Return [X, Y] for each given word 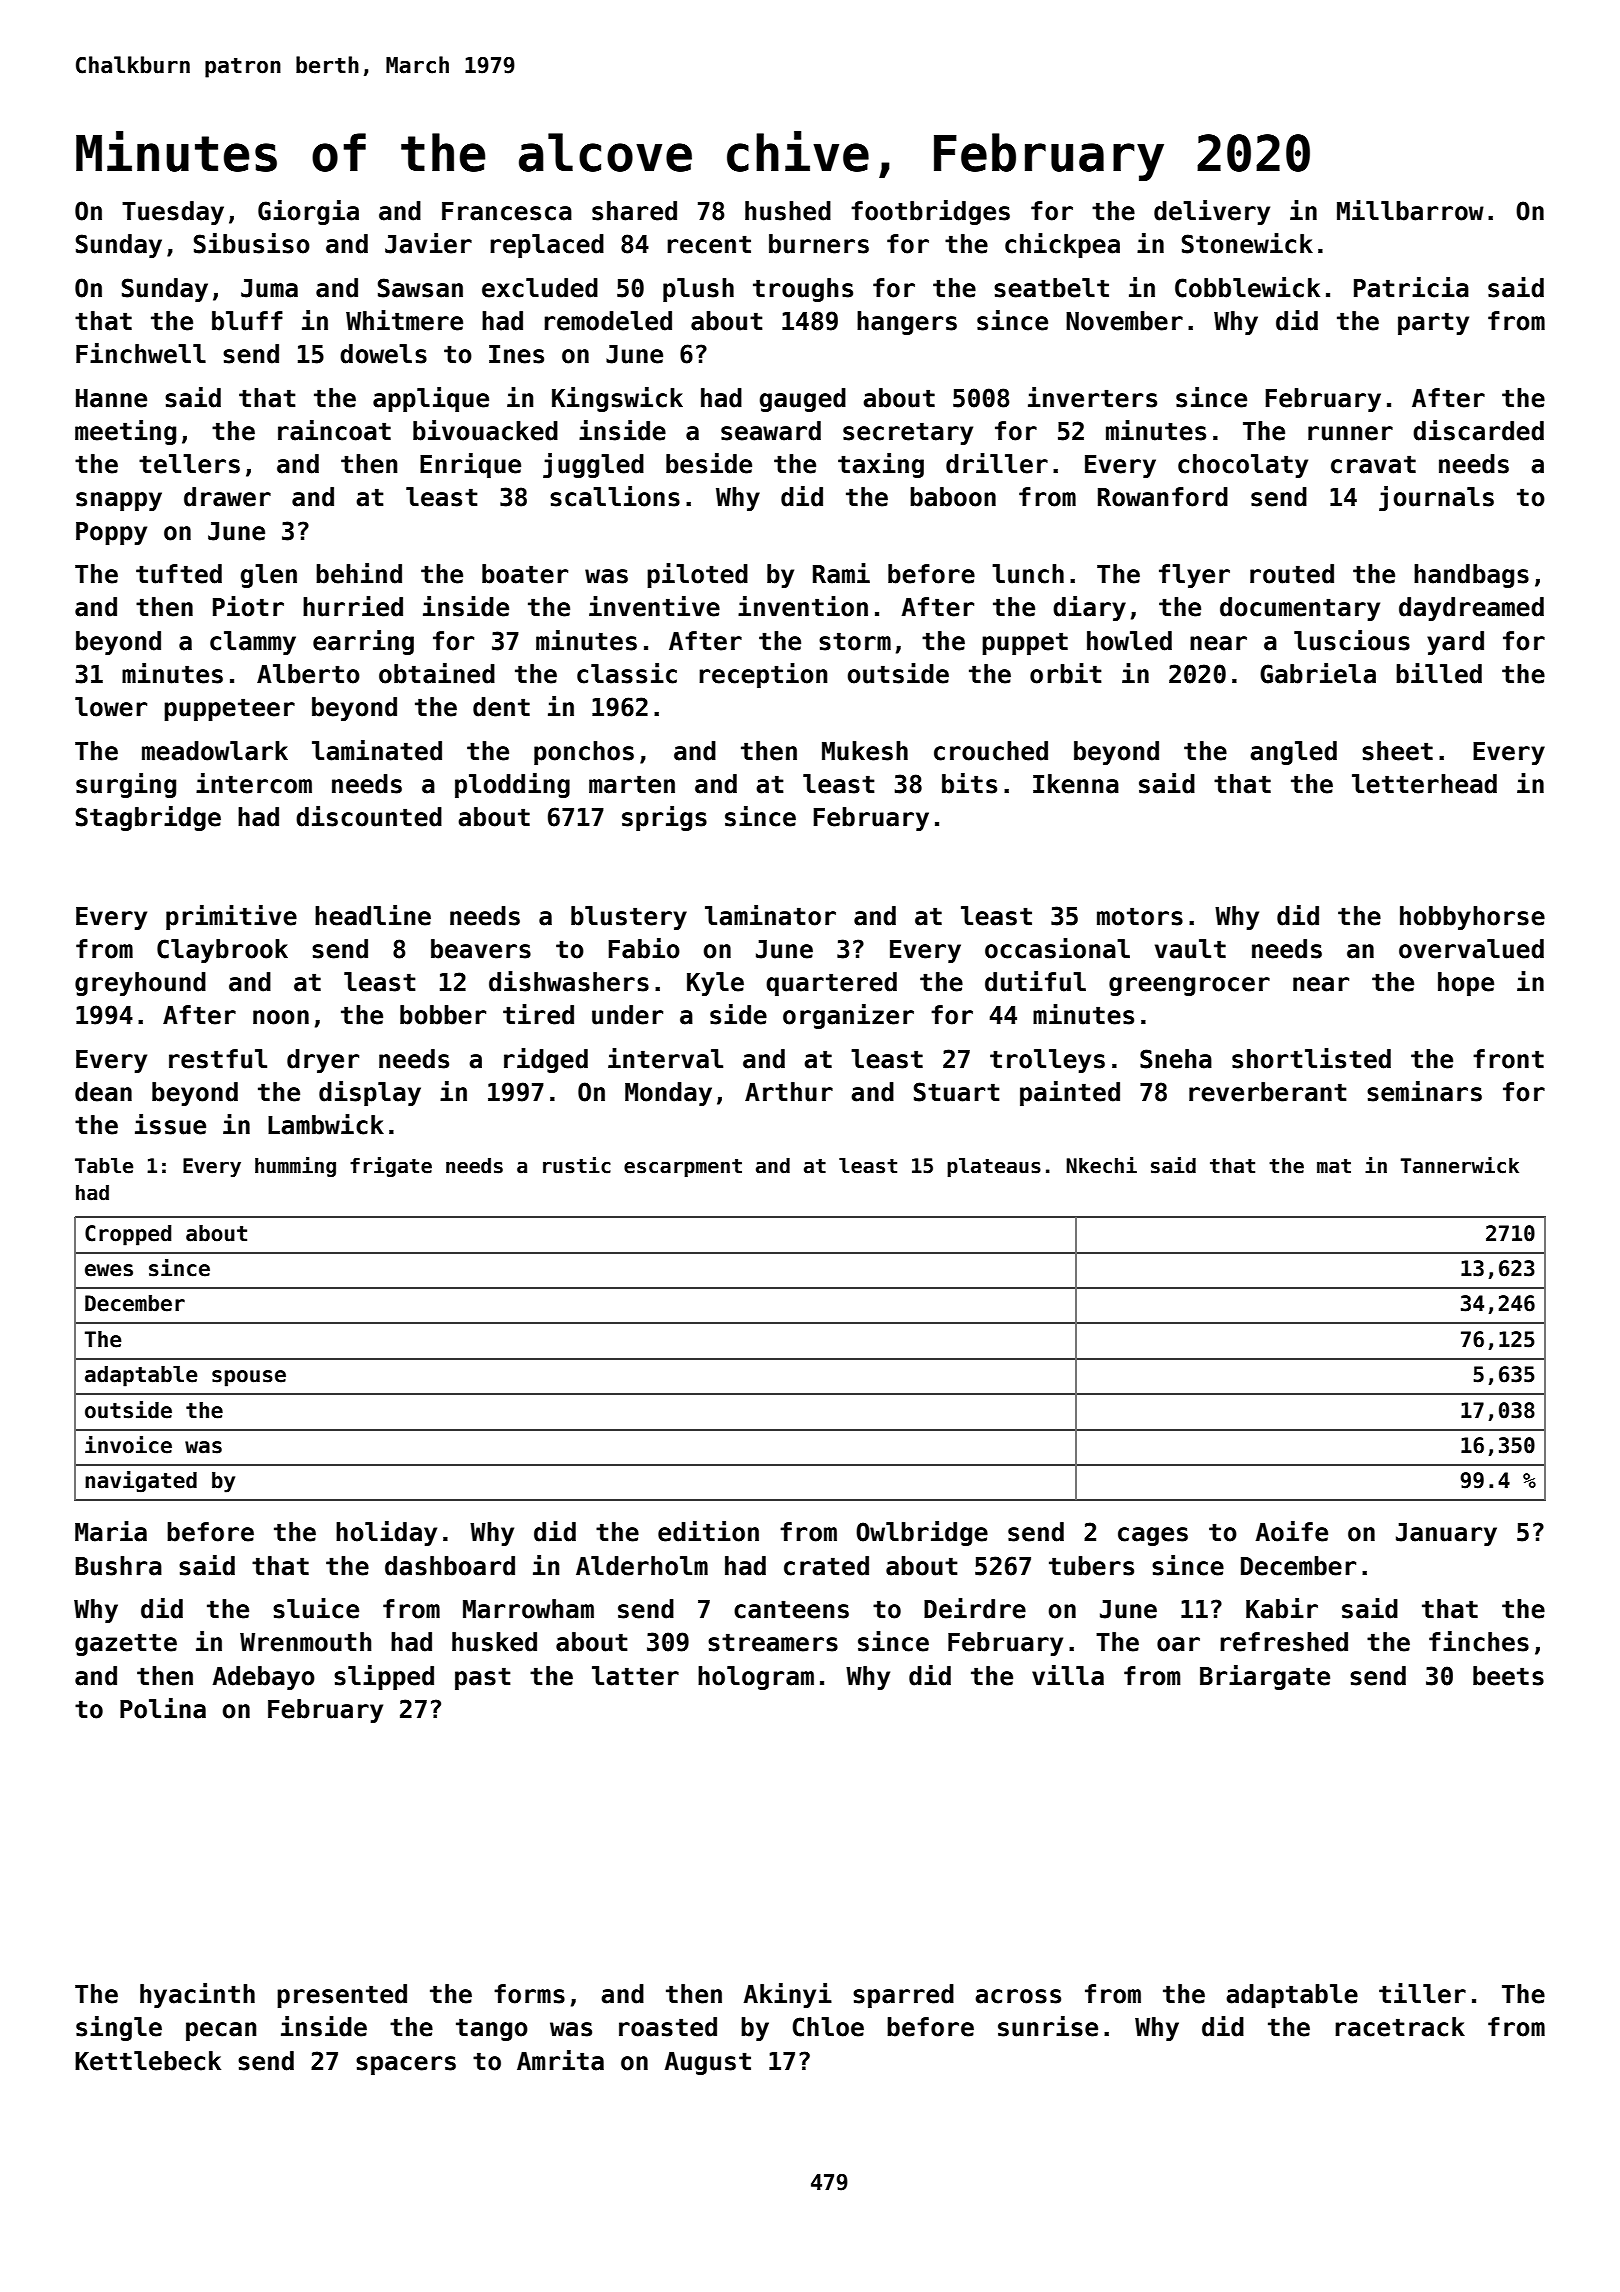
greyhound [140, 984]
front [1508, 1059]
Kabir [1282, 1608]
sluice [316, 1608]
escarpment [683, 1168]
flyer [1194, 576]
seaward [771, 431]
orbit [1066, 673]
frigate [391, 1167]
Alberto [308, 674]
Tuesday [173, 213]
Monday [668, 1094]
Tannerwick [1460, 1165]
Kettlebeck [148, 2061]
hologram [756, 1678]
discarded [1478, 430]
